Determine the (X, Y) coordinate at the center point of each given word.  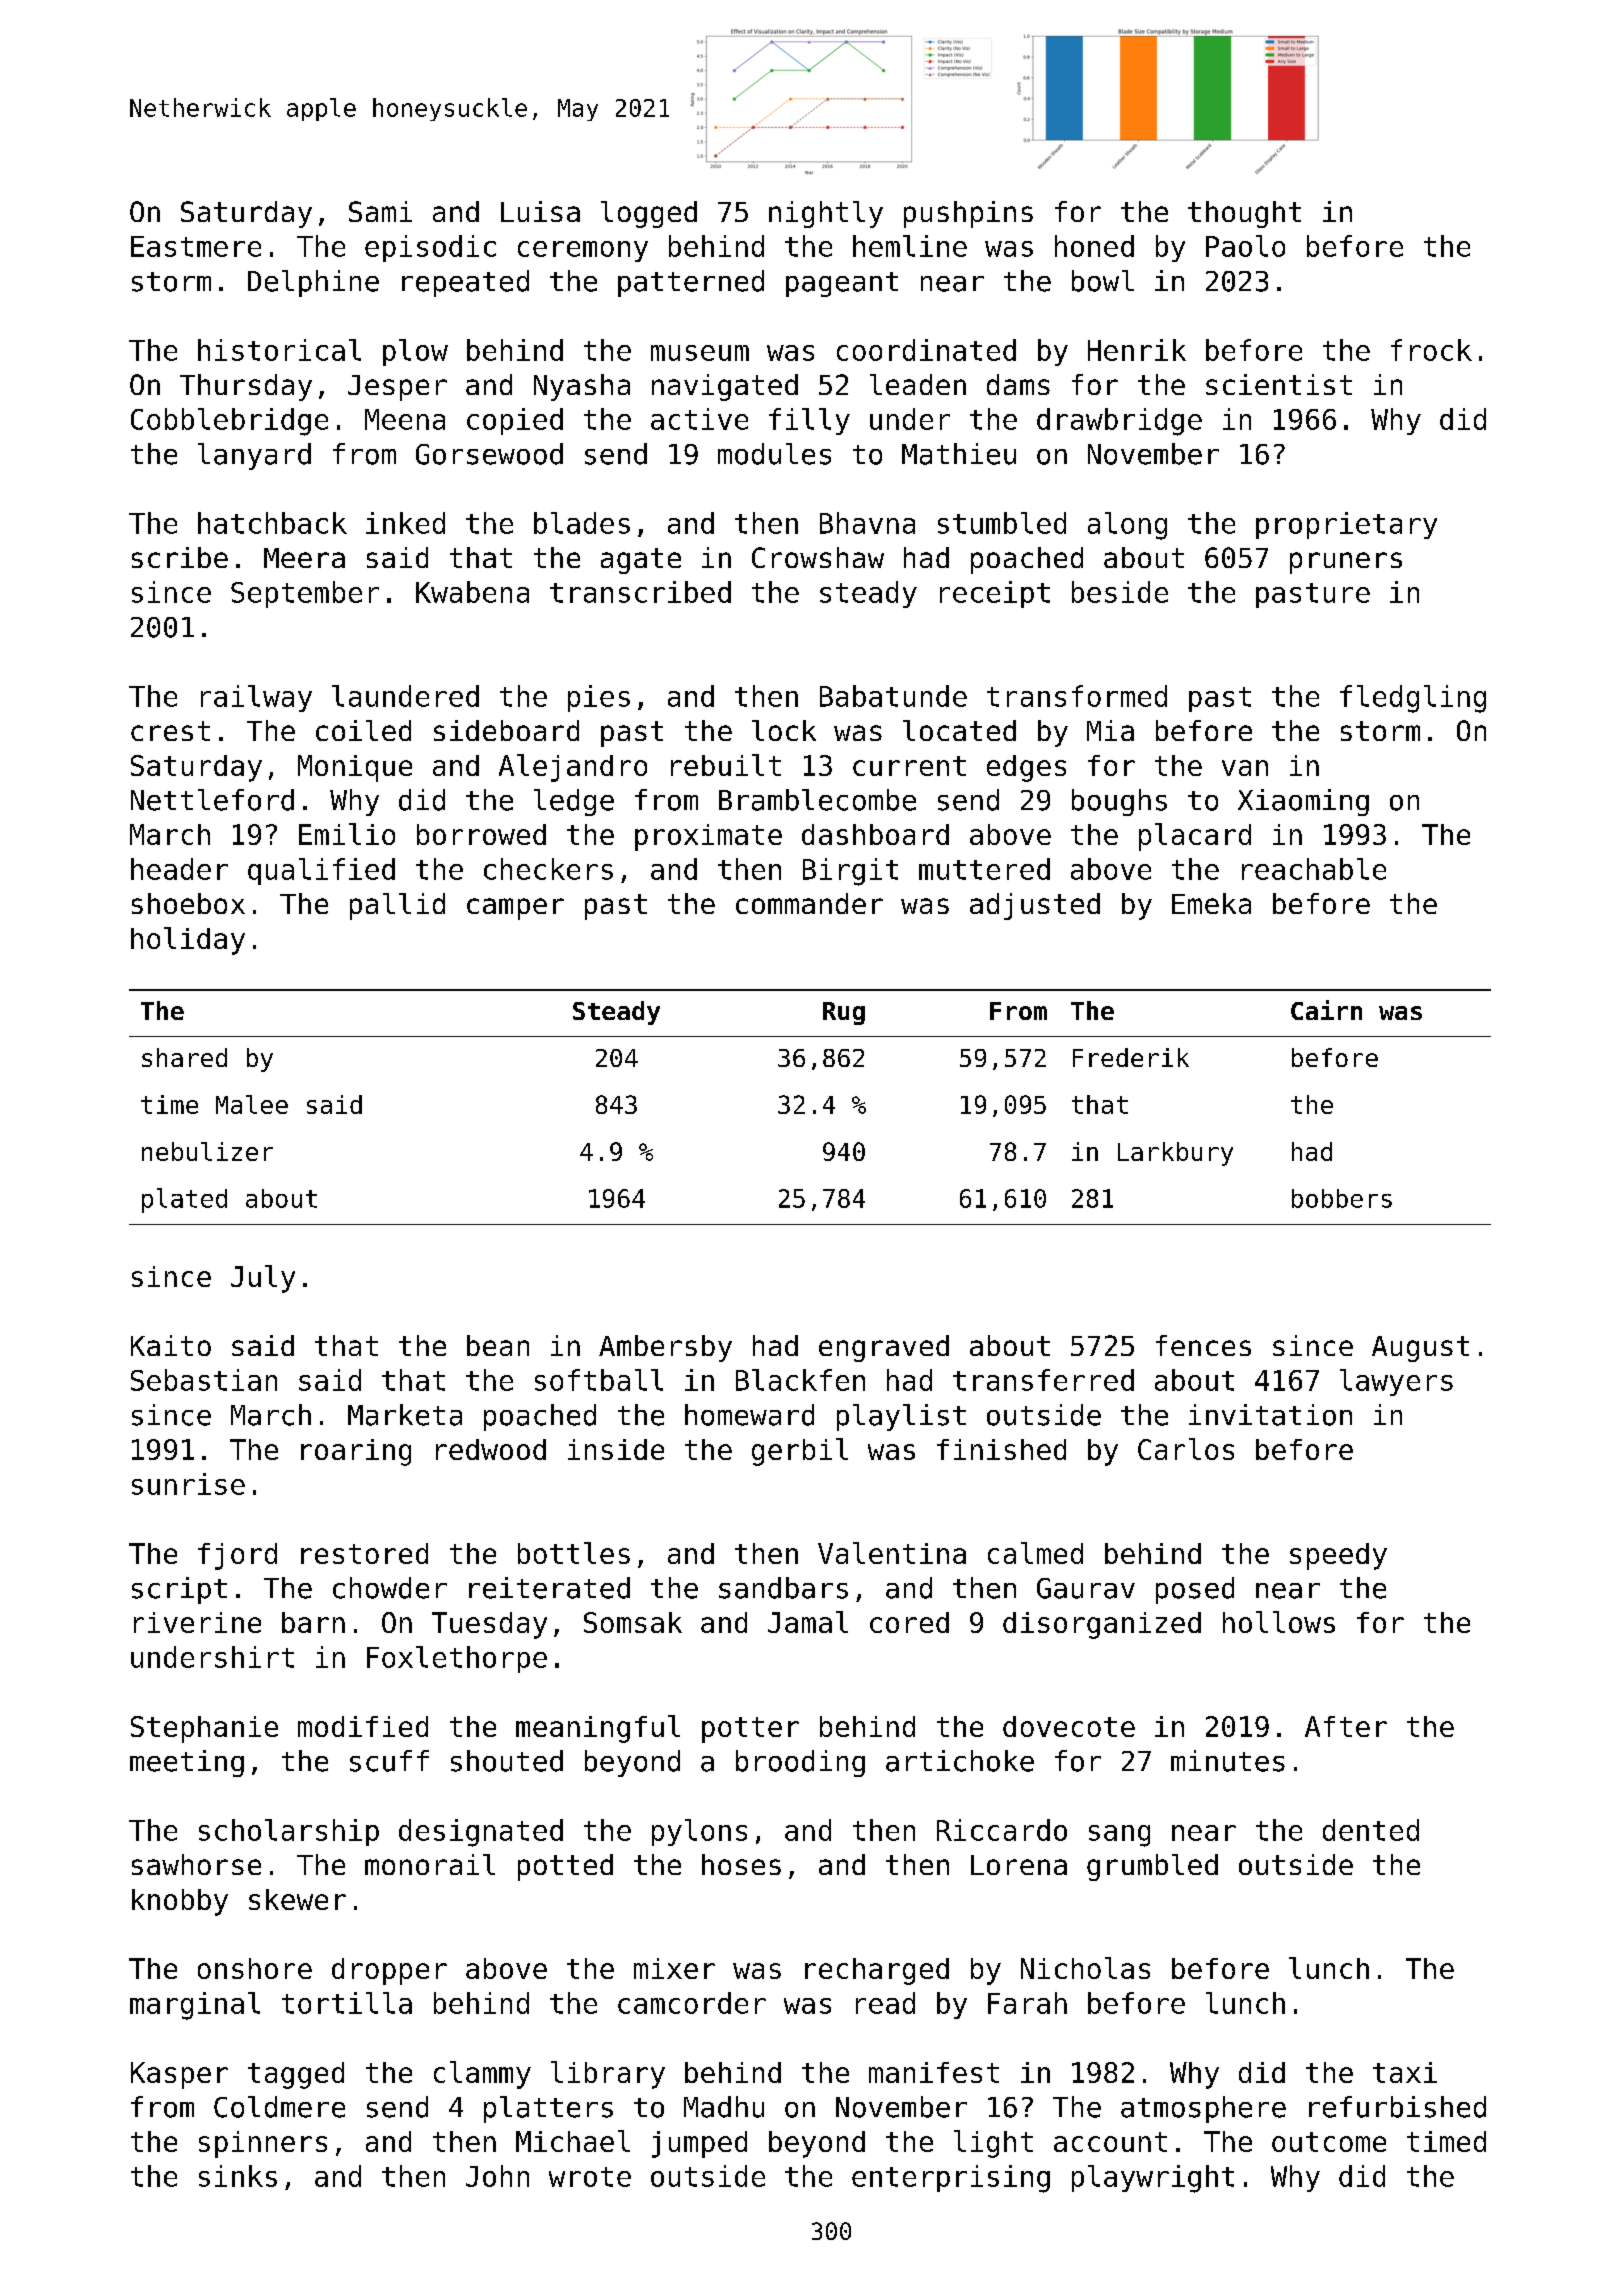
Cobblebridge (229, 422)
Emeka (1211, 903)
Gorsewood (489, 454)
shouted (507, 1761)
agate (641, 561)
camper (515, 909)
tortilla (347, 2003)
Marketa (405, 1415)
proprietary (1346, 525)
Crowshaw (818, 557)
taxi (1405, 2072)
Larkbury (1175, 1154)
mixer (674, 1968)
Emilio (347, 834)
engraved (884, 1348)
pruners (1346, 563)
